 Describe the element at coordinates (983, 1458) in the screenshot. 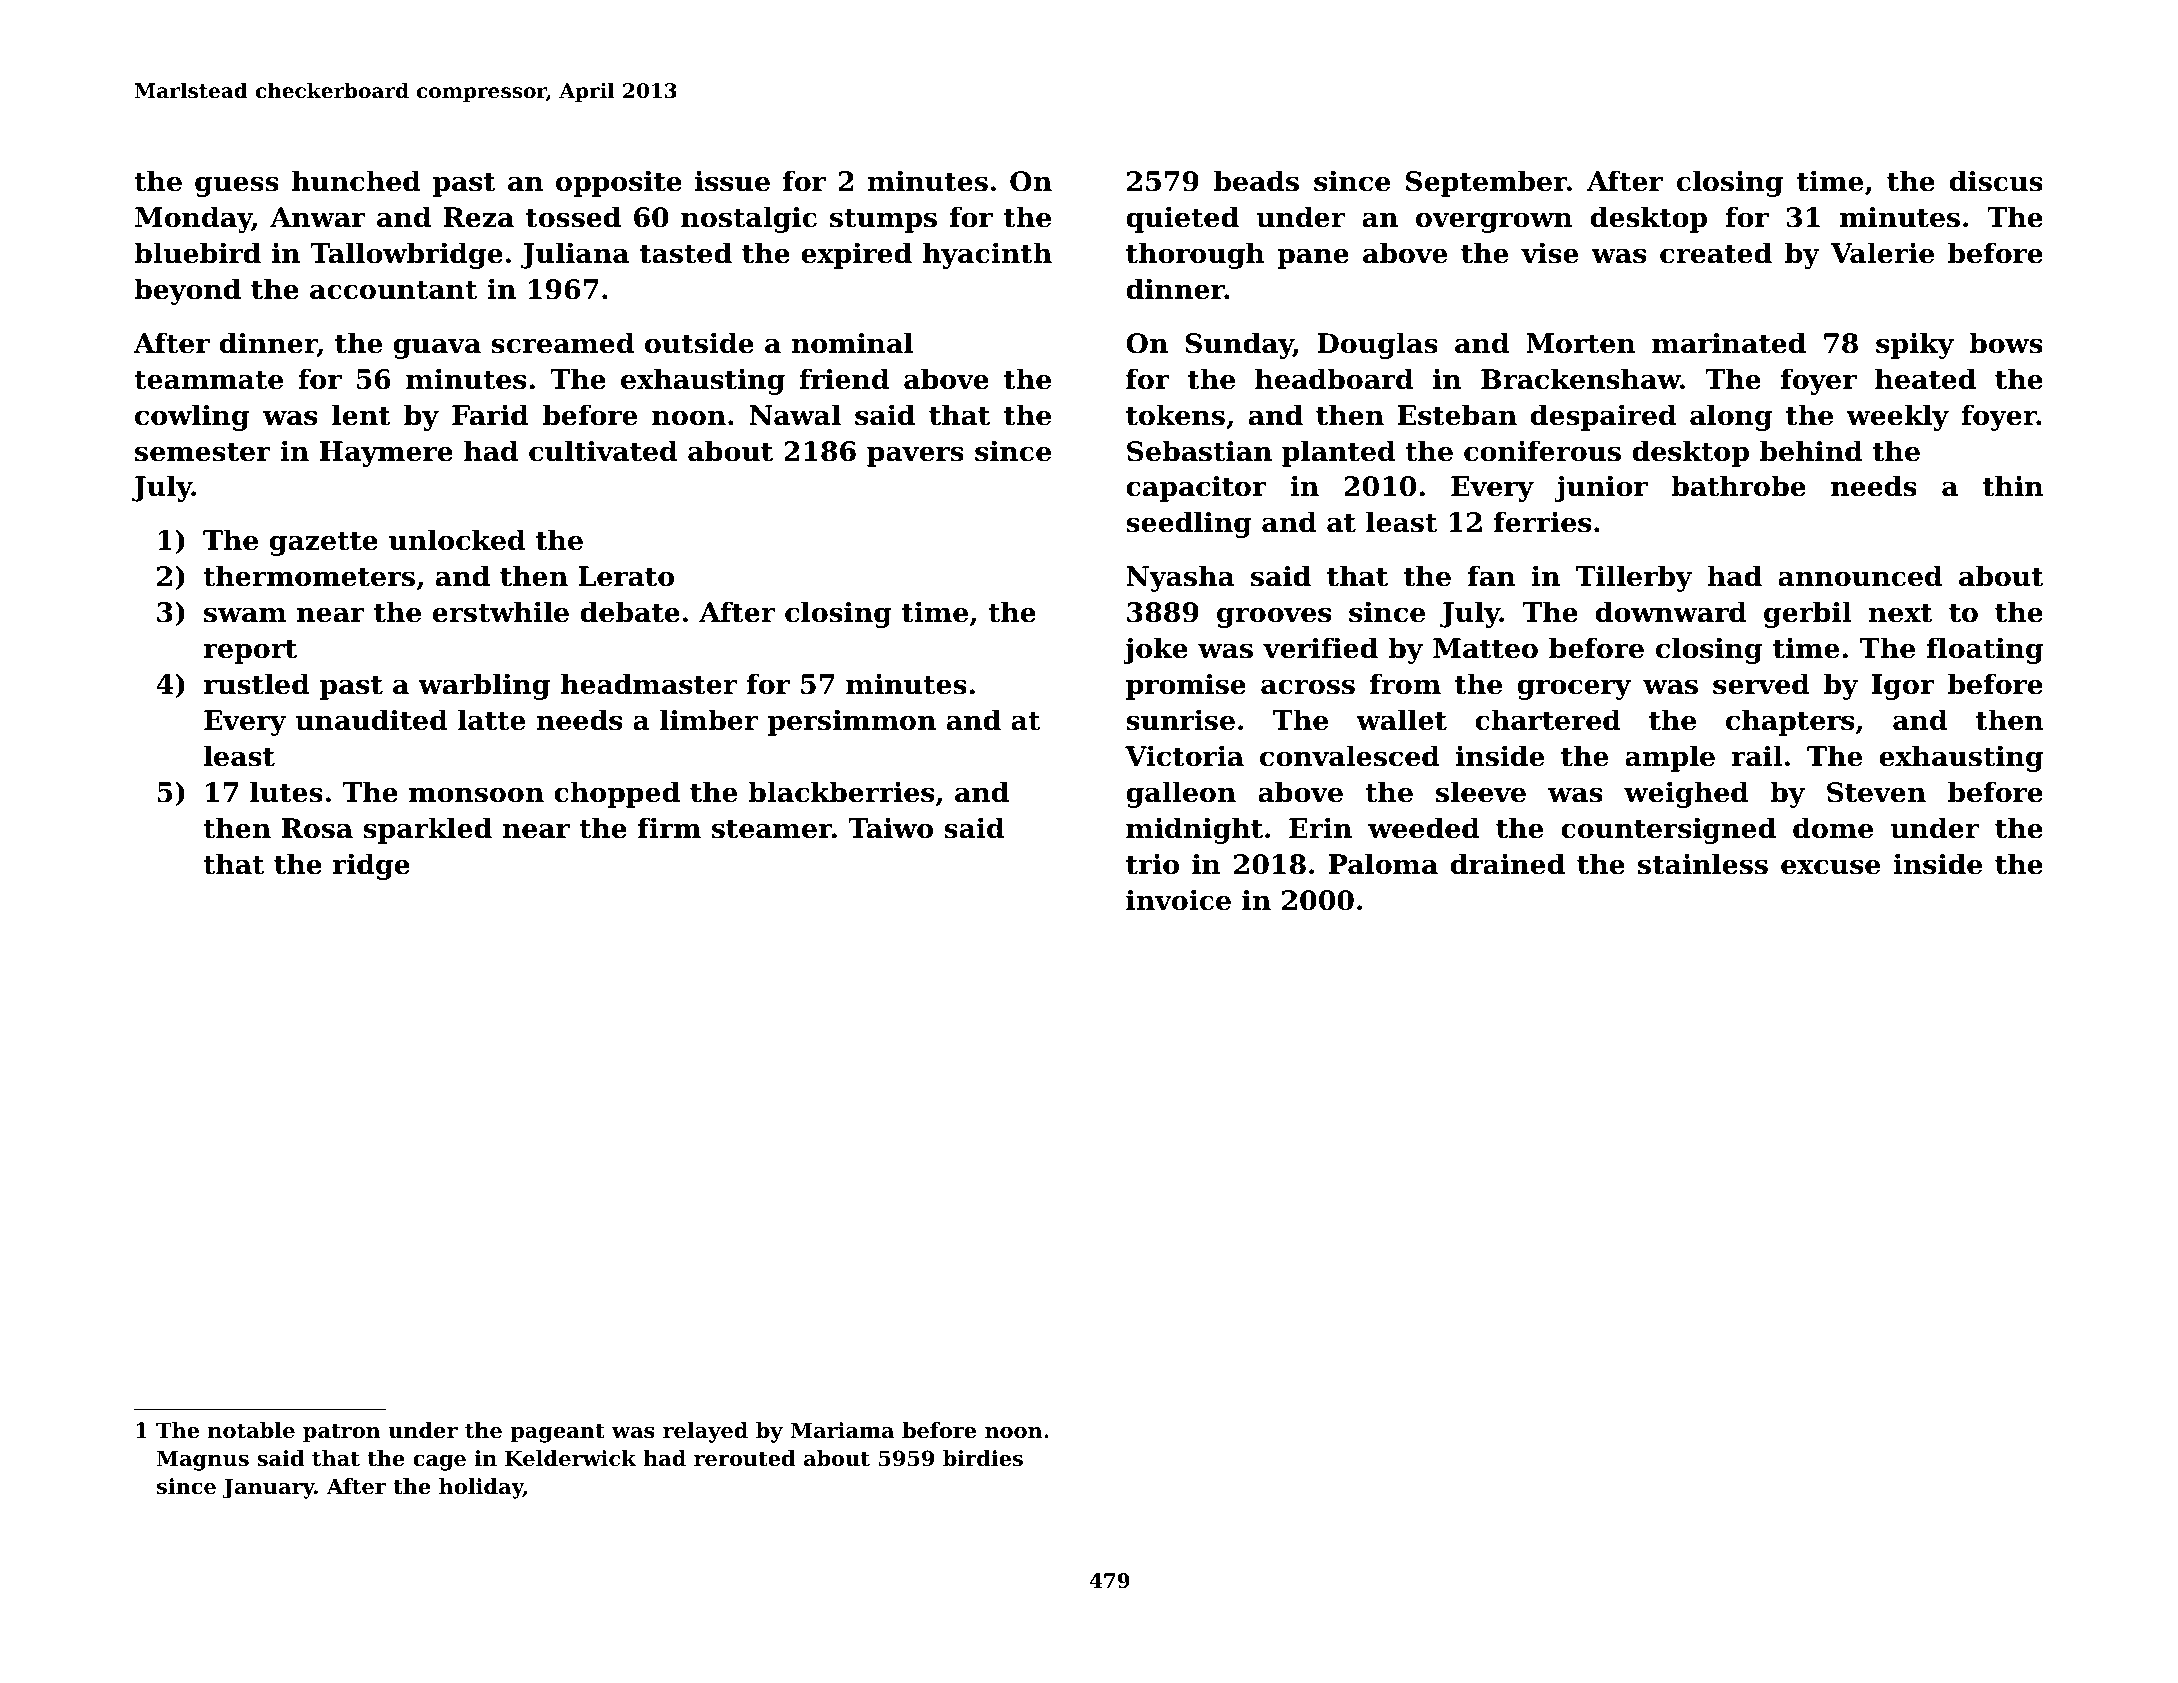

I see `birdies` at that location.
